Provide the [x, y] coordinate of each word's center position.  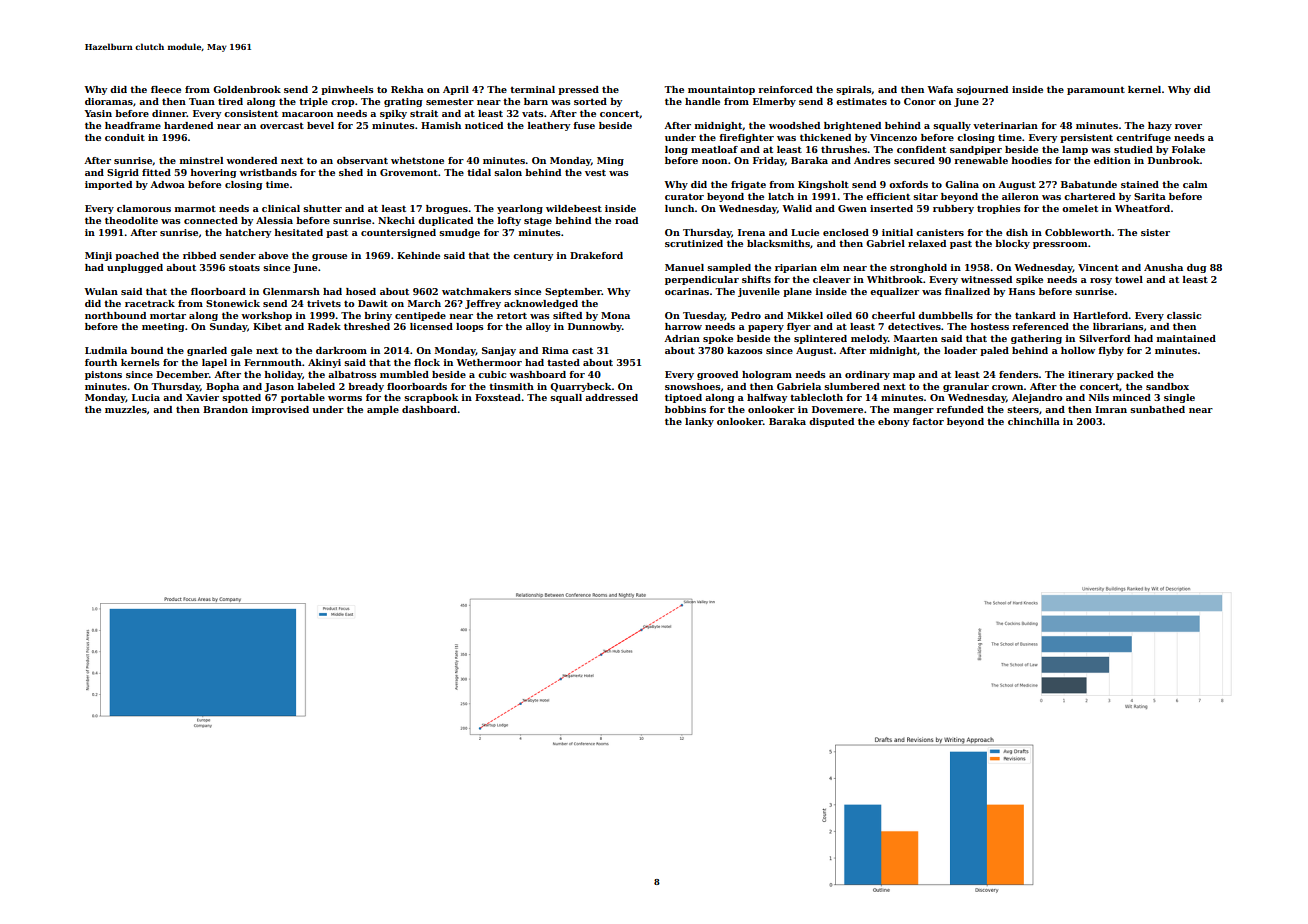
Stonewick [233, 303]
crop [342, 103]
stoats [244, 267]
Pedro [746, 315]
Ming [610, 161]
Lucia [146, 397]
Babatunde [1089, 184]
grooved [717, 375]
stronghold [918, 268]
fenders [1019, 374]
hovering [213, 173]
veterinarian [1005, 125]
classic [1184, 315]
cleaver [832, 279]
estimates [861, 101]
